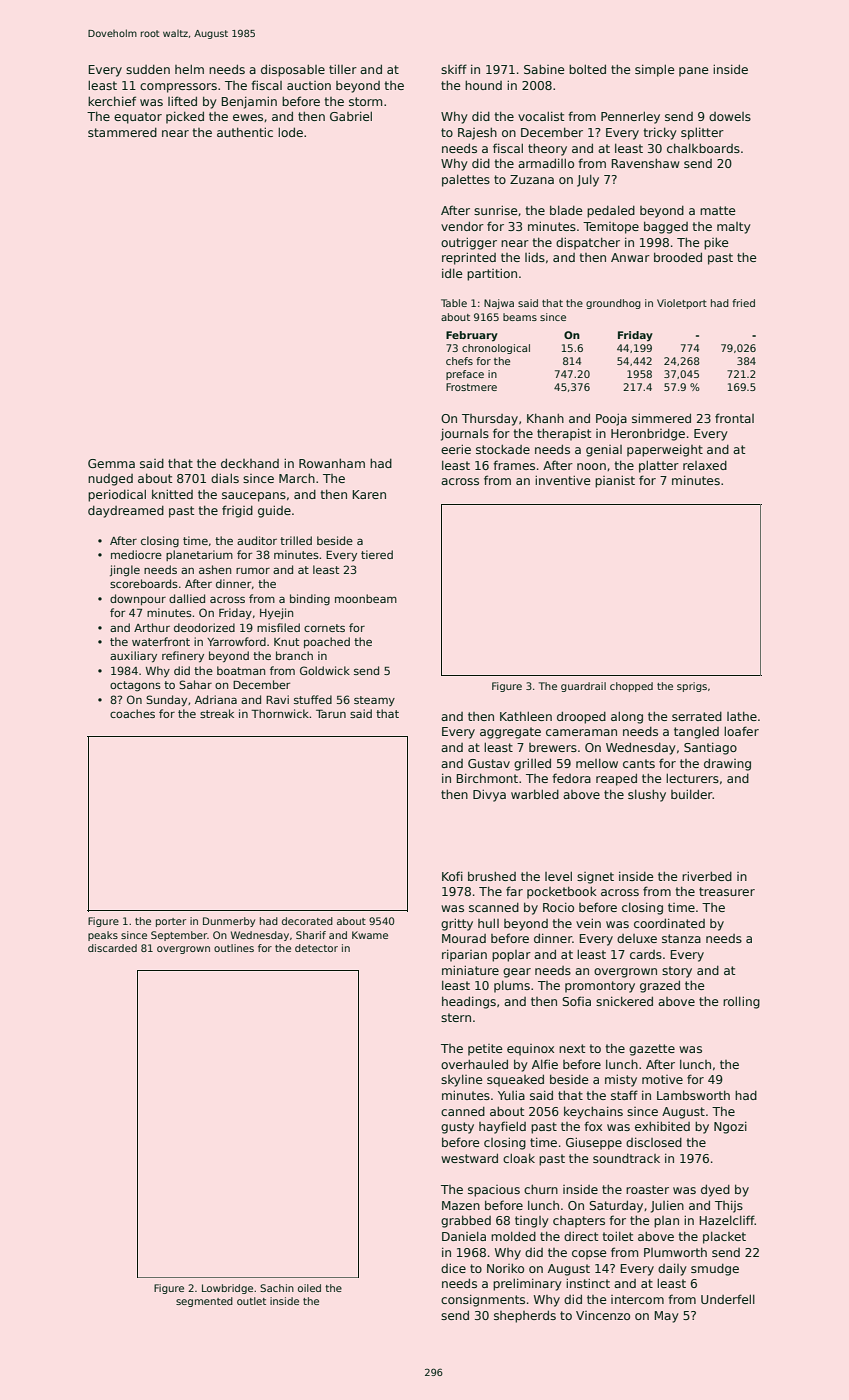  What do you see at coordinates (152, 627) in the page?
I see `Arthur` at bounding box center [152, 627].
